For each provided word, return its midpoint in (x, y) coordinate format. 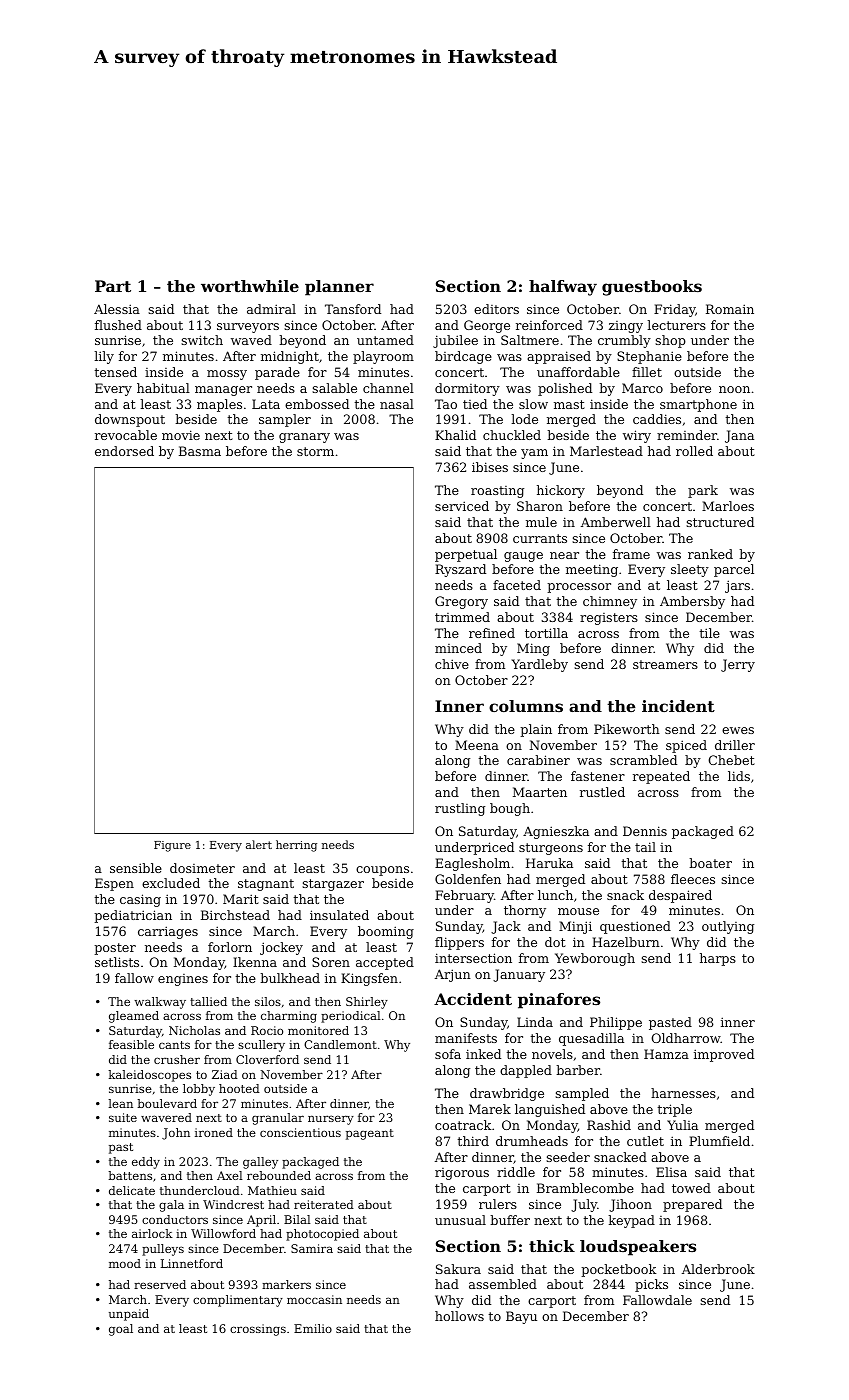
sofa (448, 1054)
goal (121, 1330)
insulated (339, 915)
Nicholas (194, 1030)
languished (550, 1110)
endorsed (124, 451)
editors (496, 309)
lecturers (676, 325)
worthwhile (250, 286)
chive (452, 664)
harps (718, 959)
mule (541, 522)
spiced (686, 746)
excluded (171, 883)
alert (259, 844)
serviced (462, 506)
